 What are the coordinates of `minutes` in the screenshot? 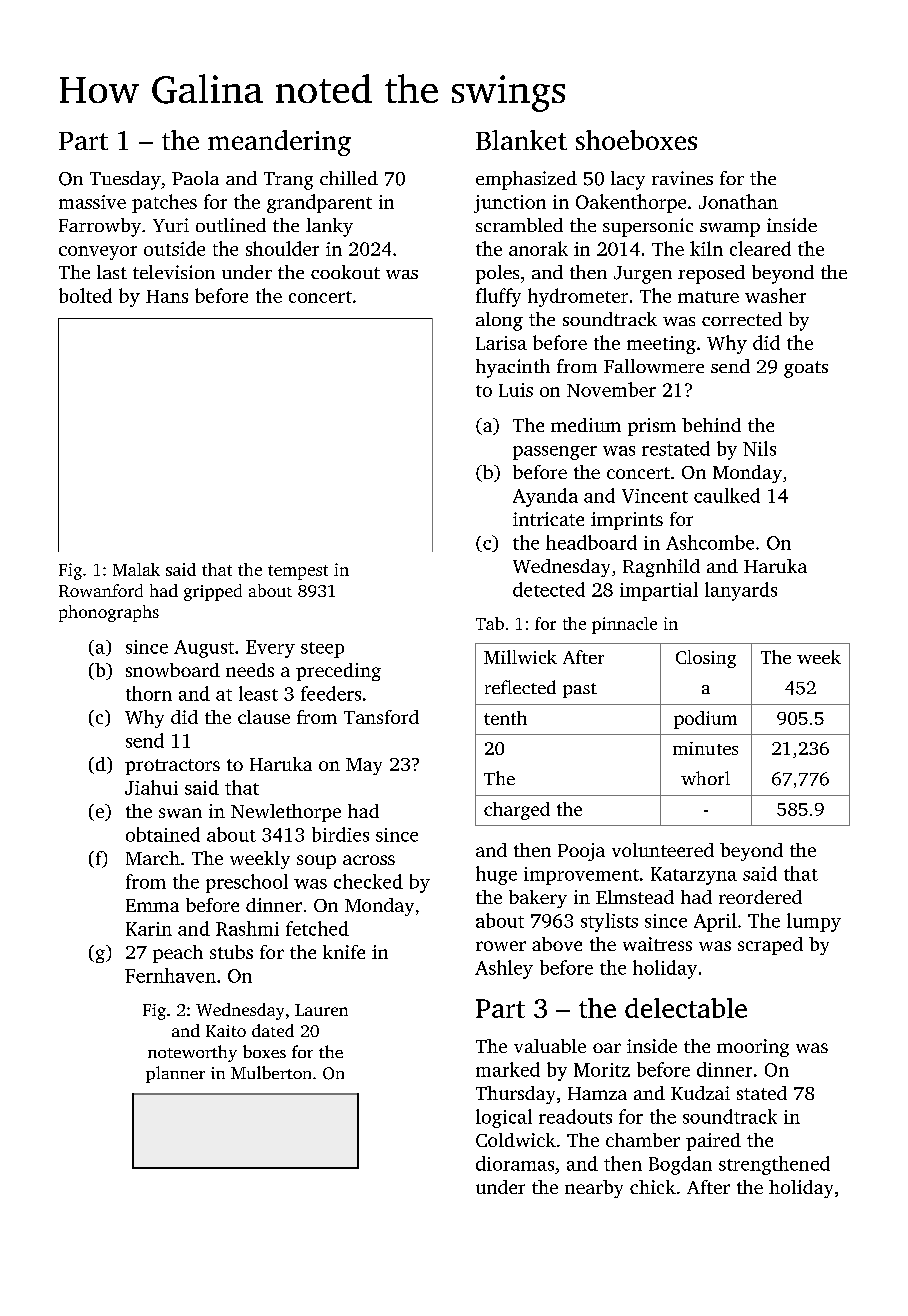 It's located at (705, 748).
